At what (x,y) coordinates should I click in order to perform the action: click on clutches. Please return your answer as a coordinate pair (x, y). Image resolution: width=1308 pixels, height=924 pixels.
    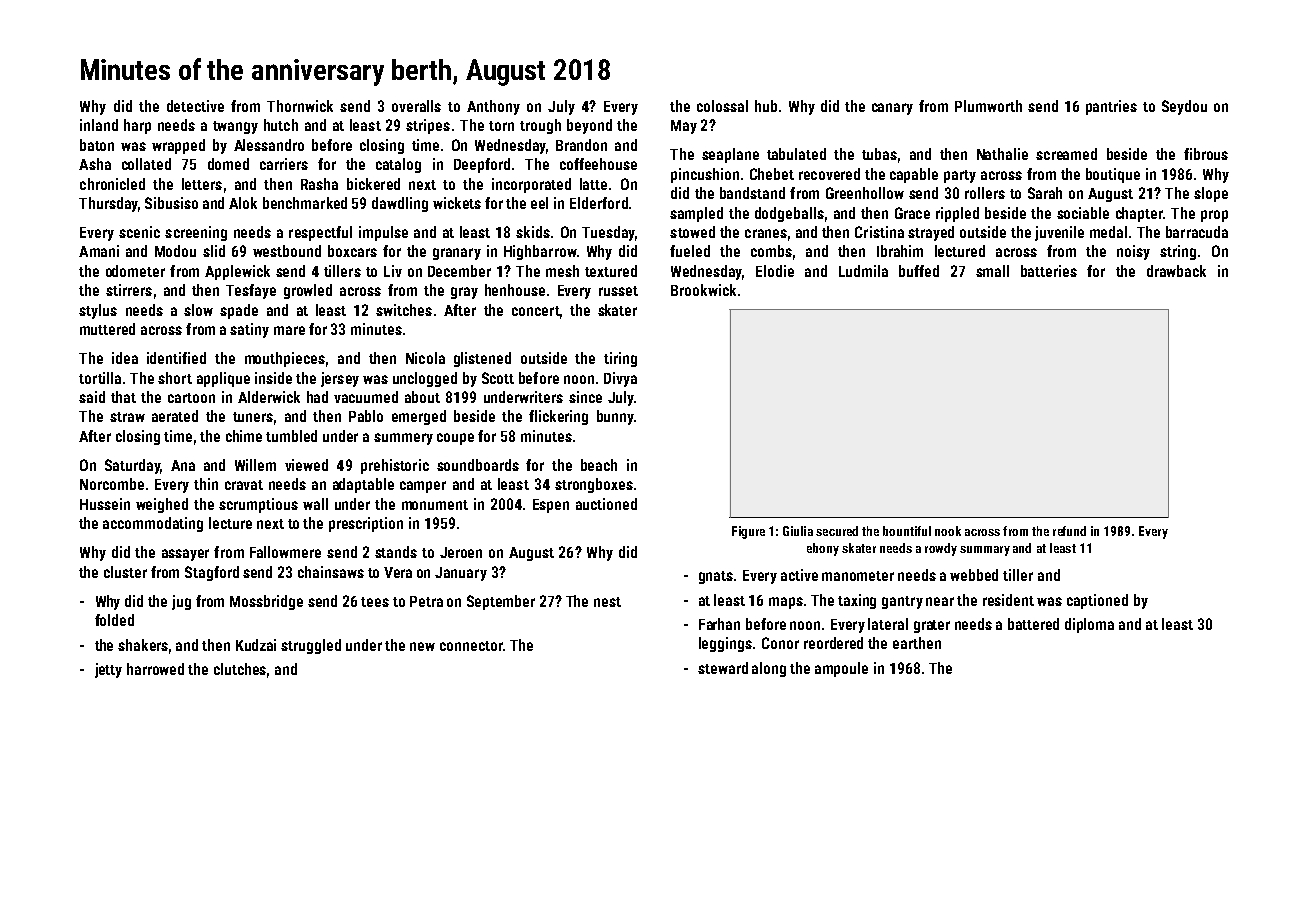
    Looking at the image, I should click on (240, 669).
